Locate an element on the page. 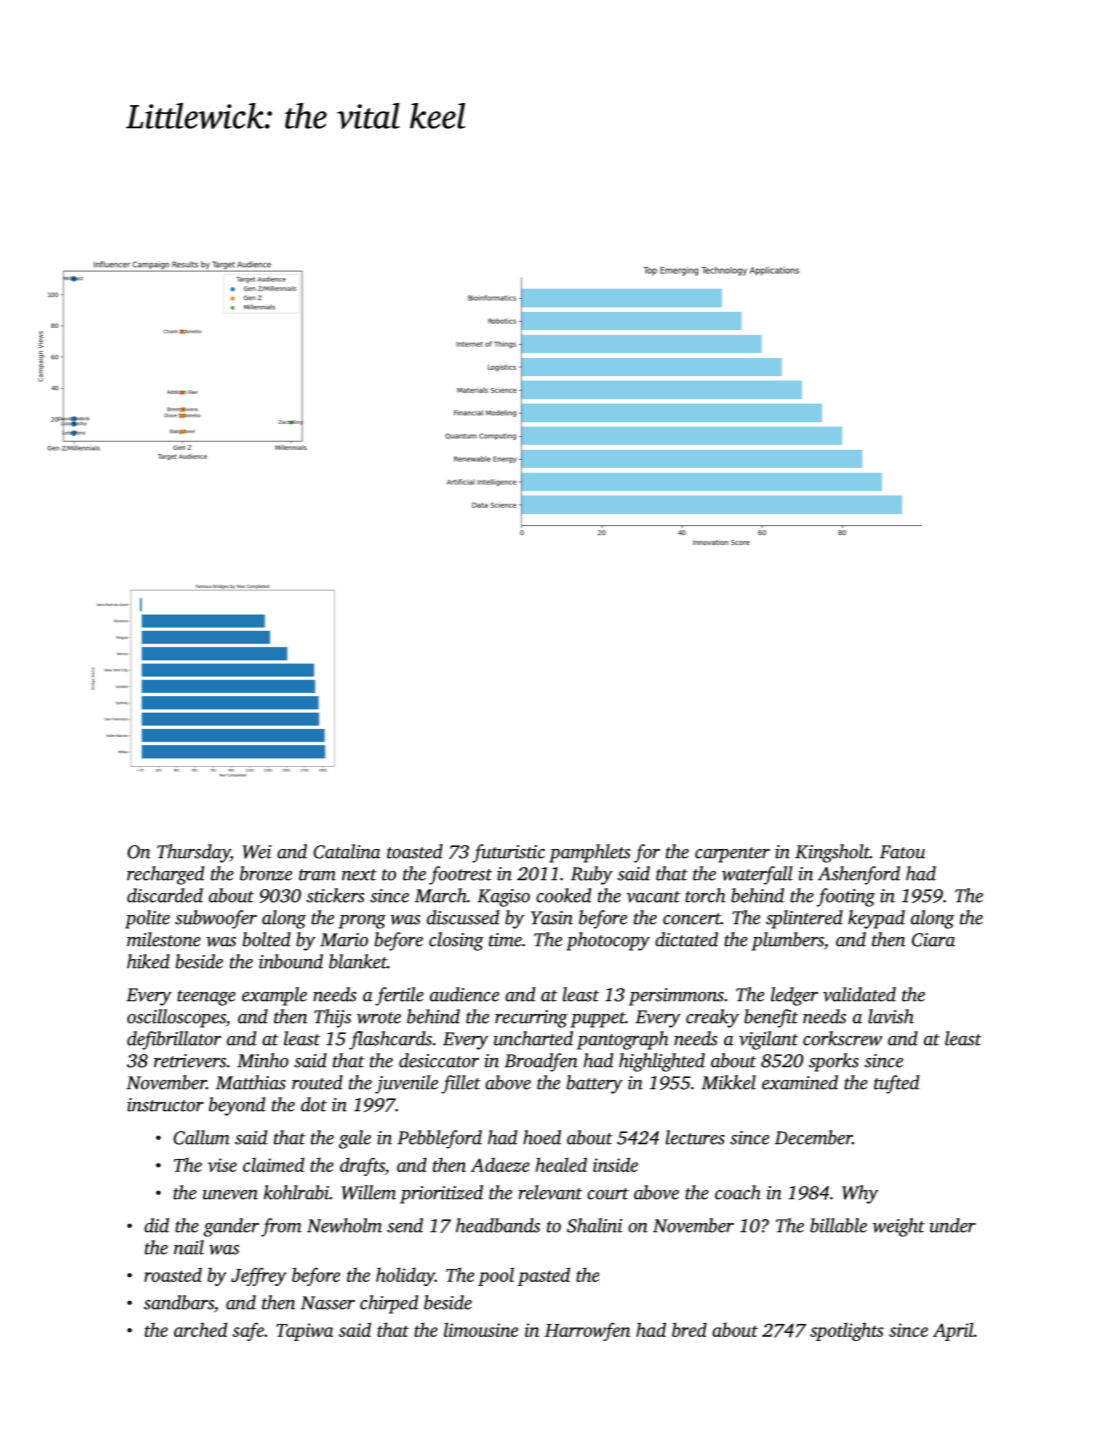  pamphlets is located at coordinates (589, 853).
